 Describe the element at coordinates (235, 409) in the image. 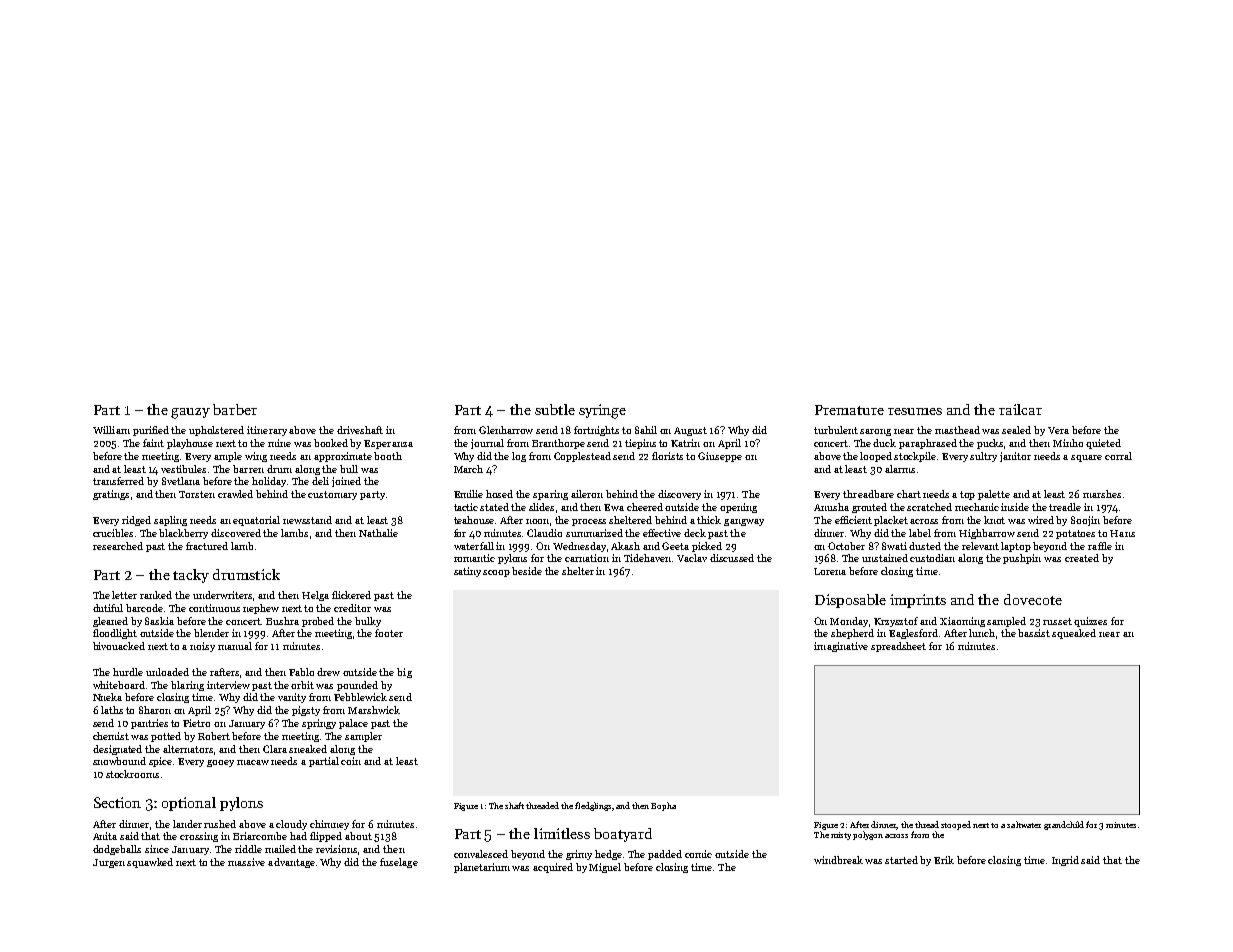

I see `barber` at that location.
